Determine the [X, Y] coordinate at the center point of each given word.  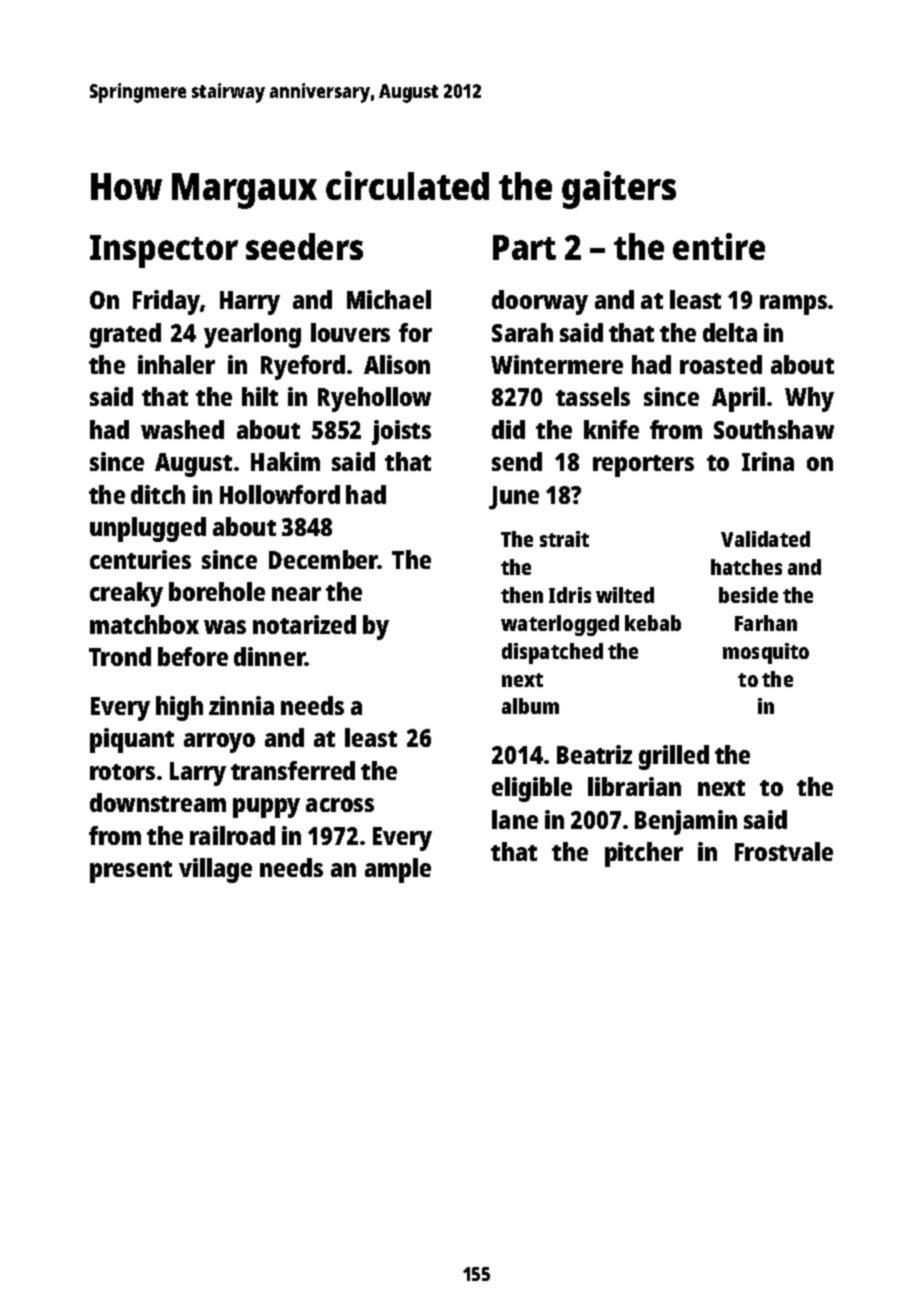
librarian [634, 786]
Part [524, 247]
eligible [532, 789]
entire [719, 246]
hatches [746, 567]
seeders [304, 246]
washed [182, 429]
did [508, 429]
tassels [593, 396]
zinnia [241, 705]
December [323, 559]
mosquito [766, 653]
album [530, 706]
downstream [158, 802]
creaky [126, 594]
